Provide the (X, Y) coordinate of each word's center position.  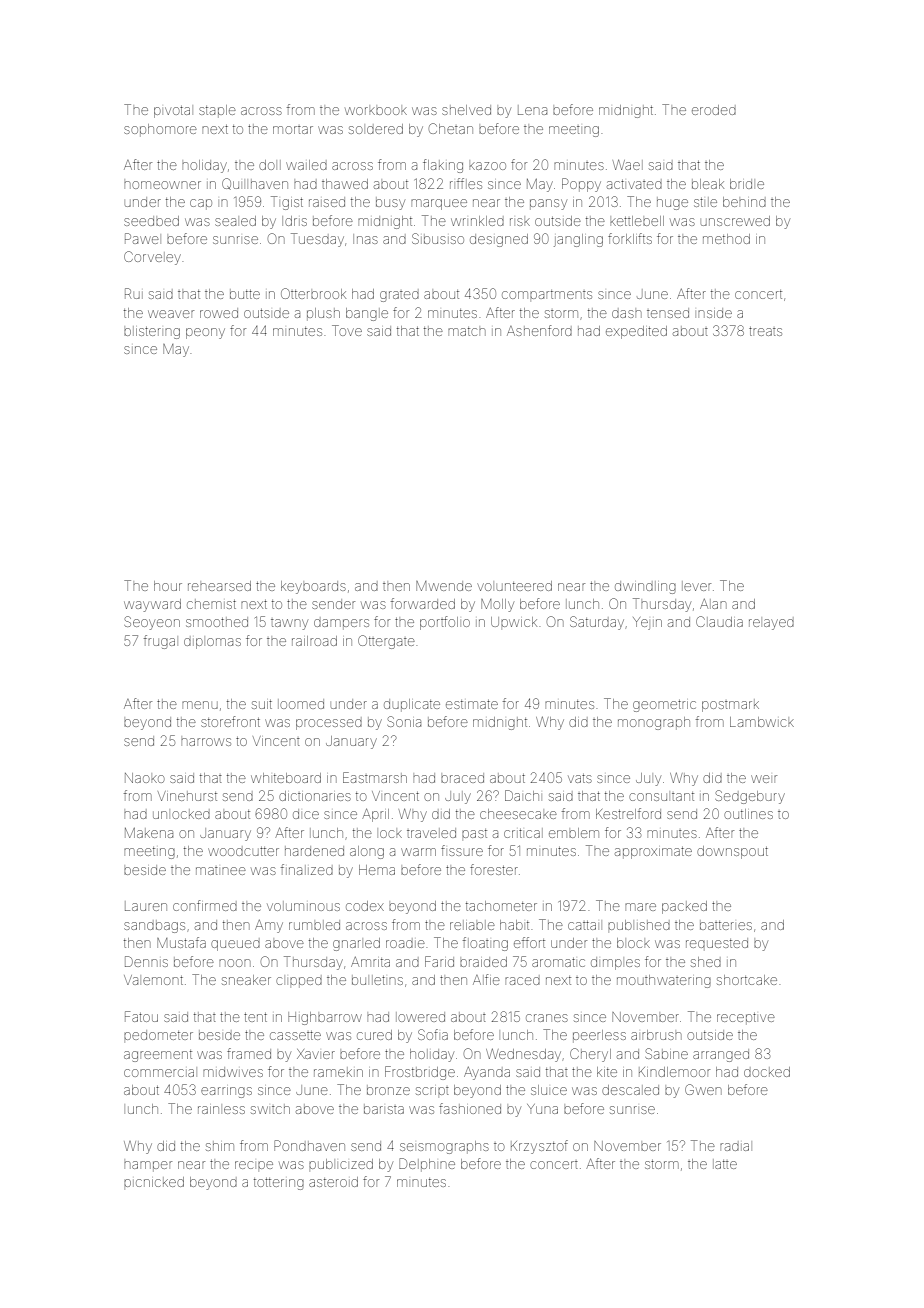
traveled (431, 833)
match (466, 331)
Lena (532, 111)
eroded (714, 110)
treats (765, 331)
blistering (152, 333)
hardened (314, 851)
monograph (654, 723)
